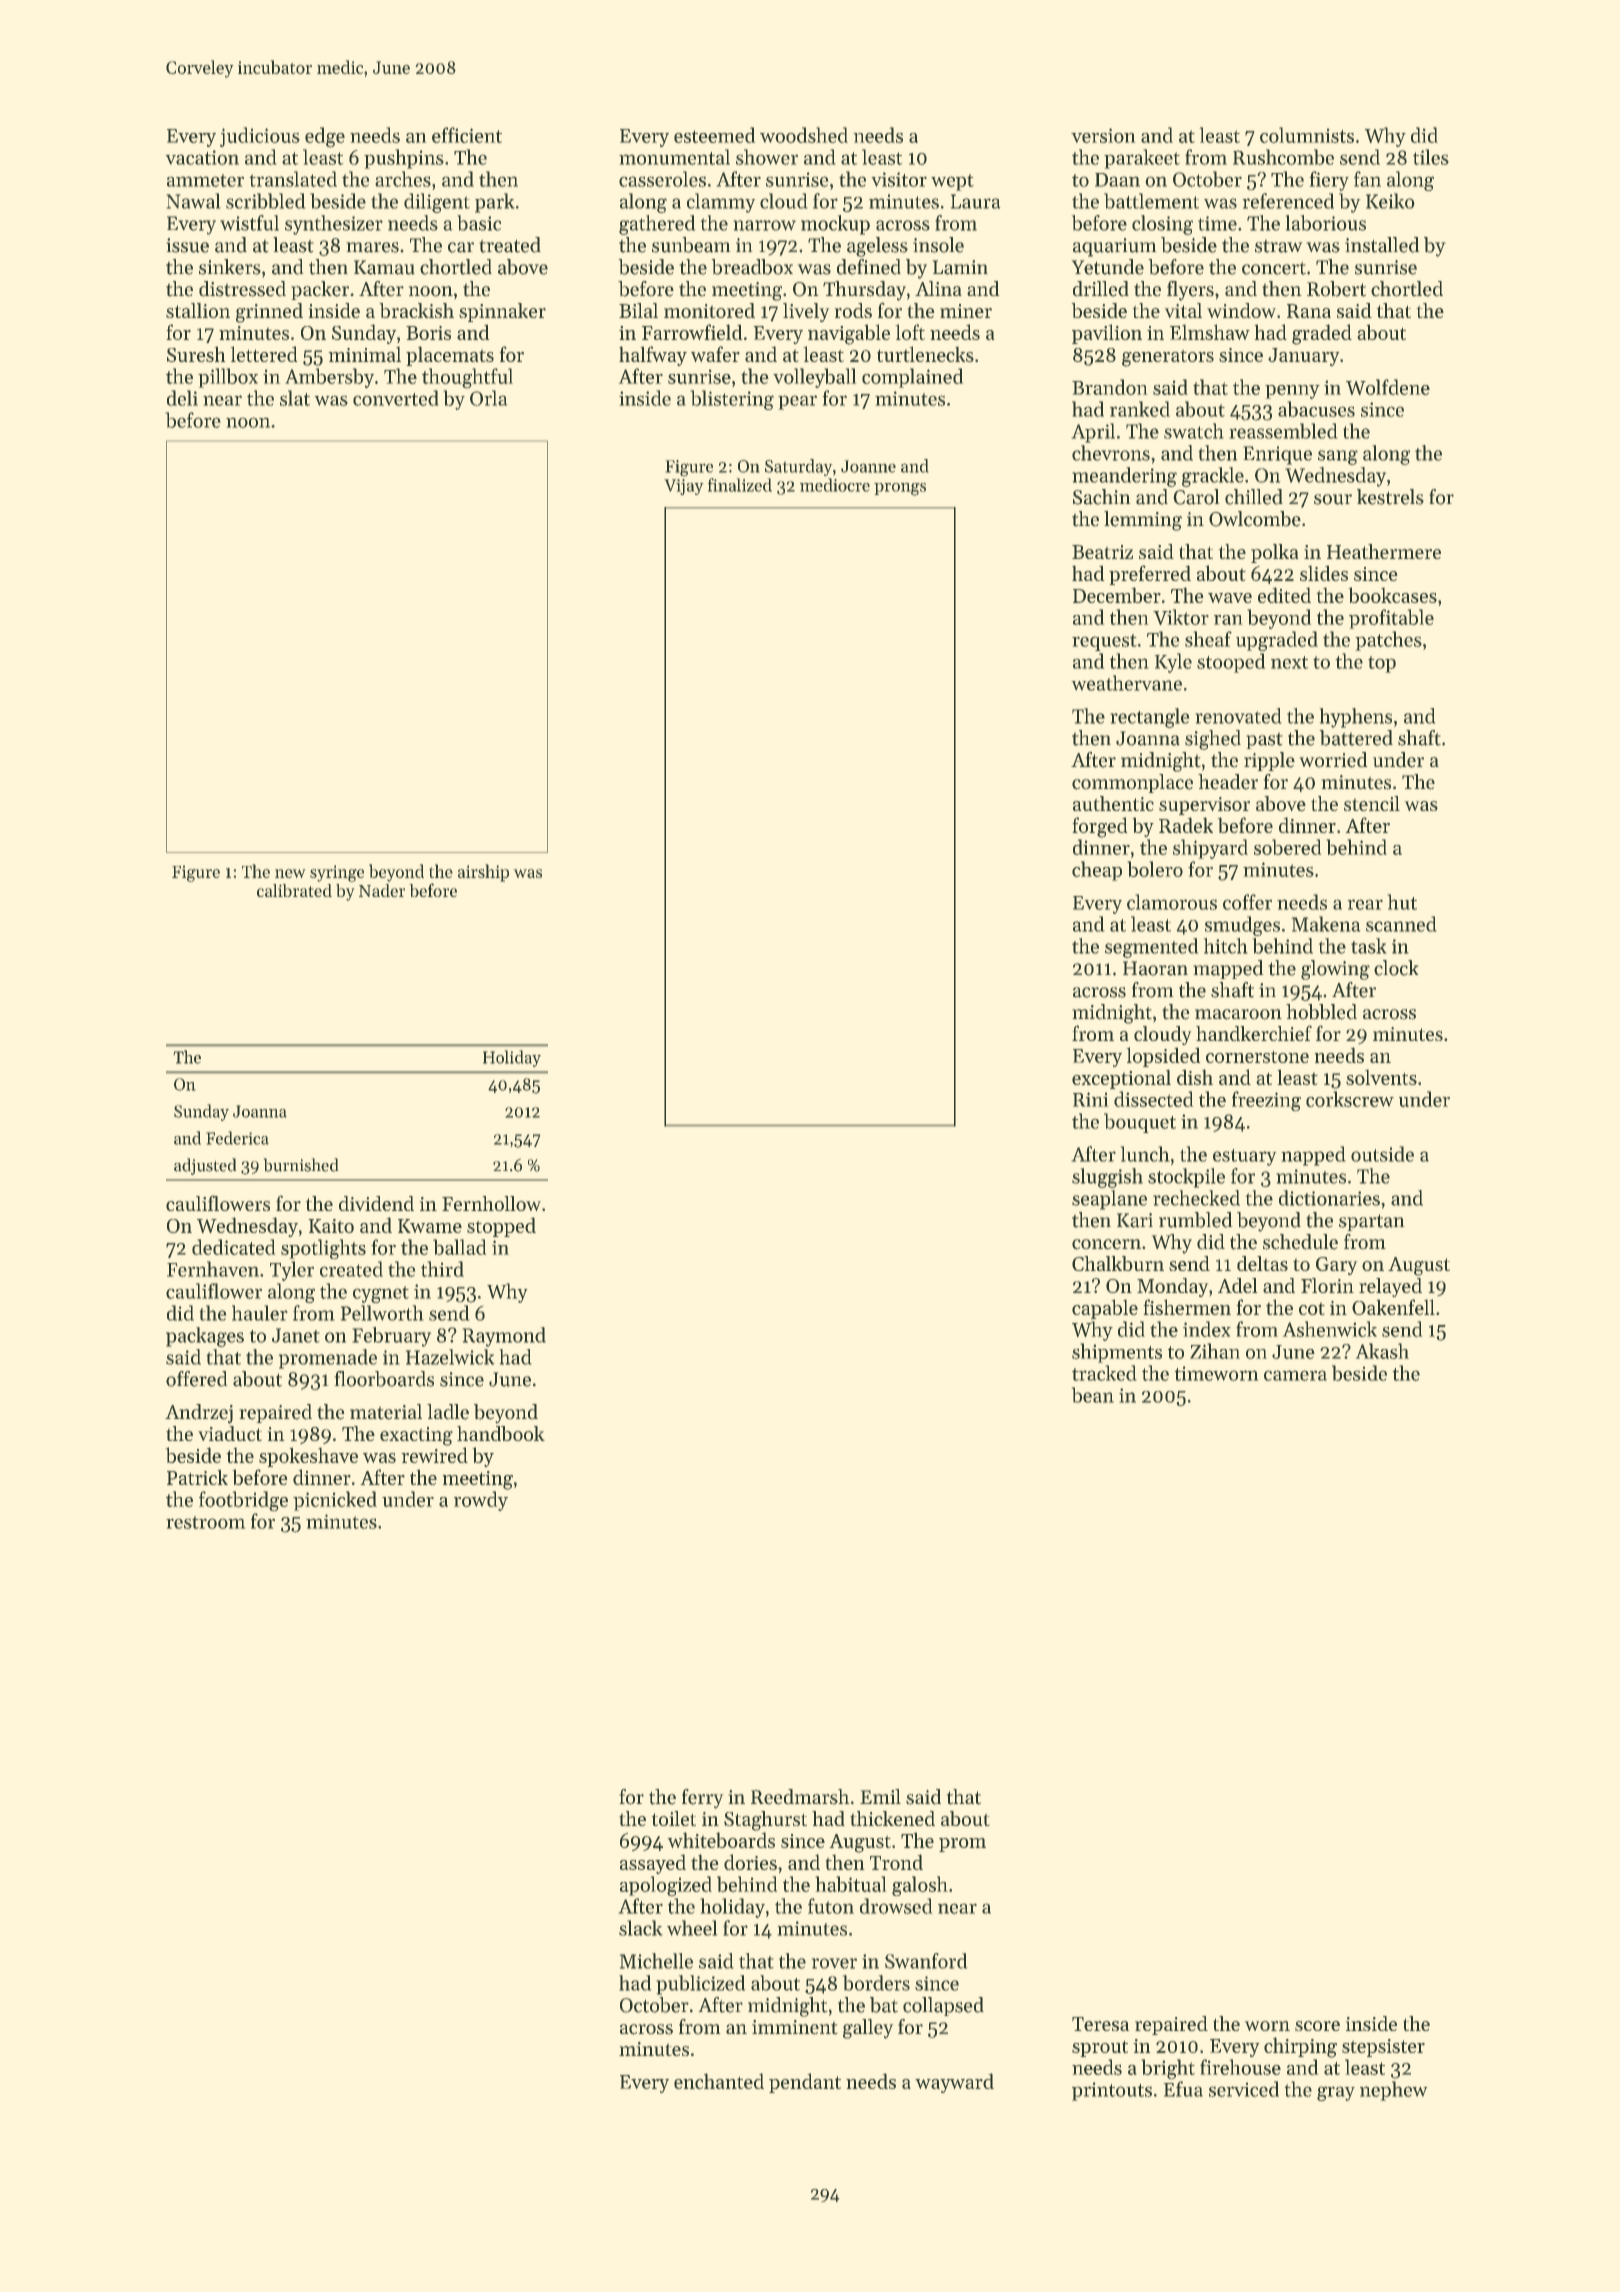 The image size is (1620, 2292). What do you see at coordinates (376, 1203) in the image?
I see `dividend` at bounding box center [376, 1203].
